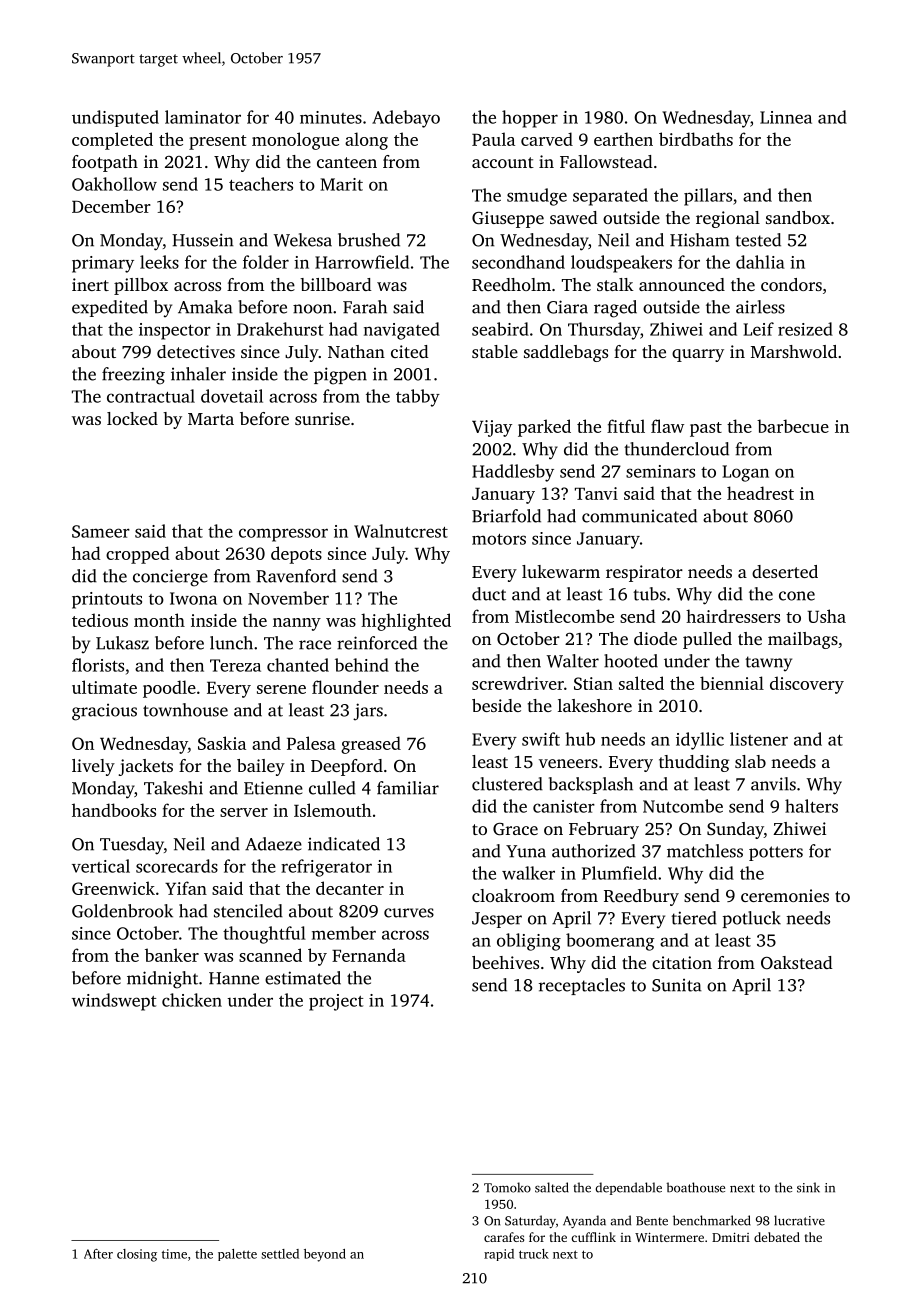  What do you see at coordinates (192, 1000) in the screenshot?
I see `chicken` at bounding box center [192, 1000].
